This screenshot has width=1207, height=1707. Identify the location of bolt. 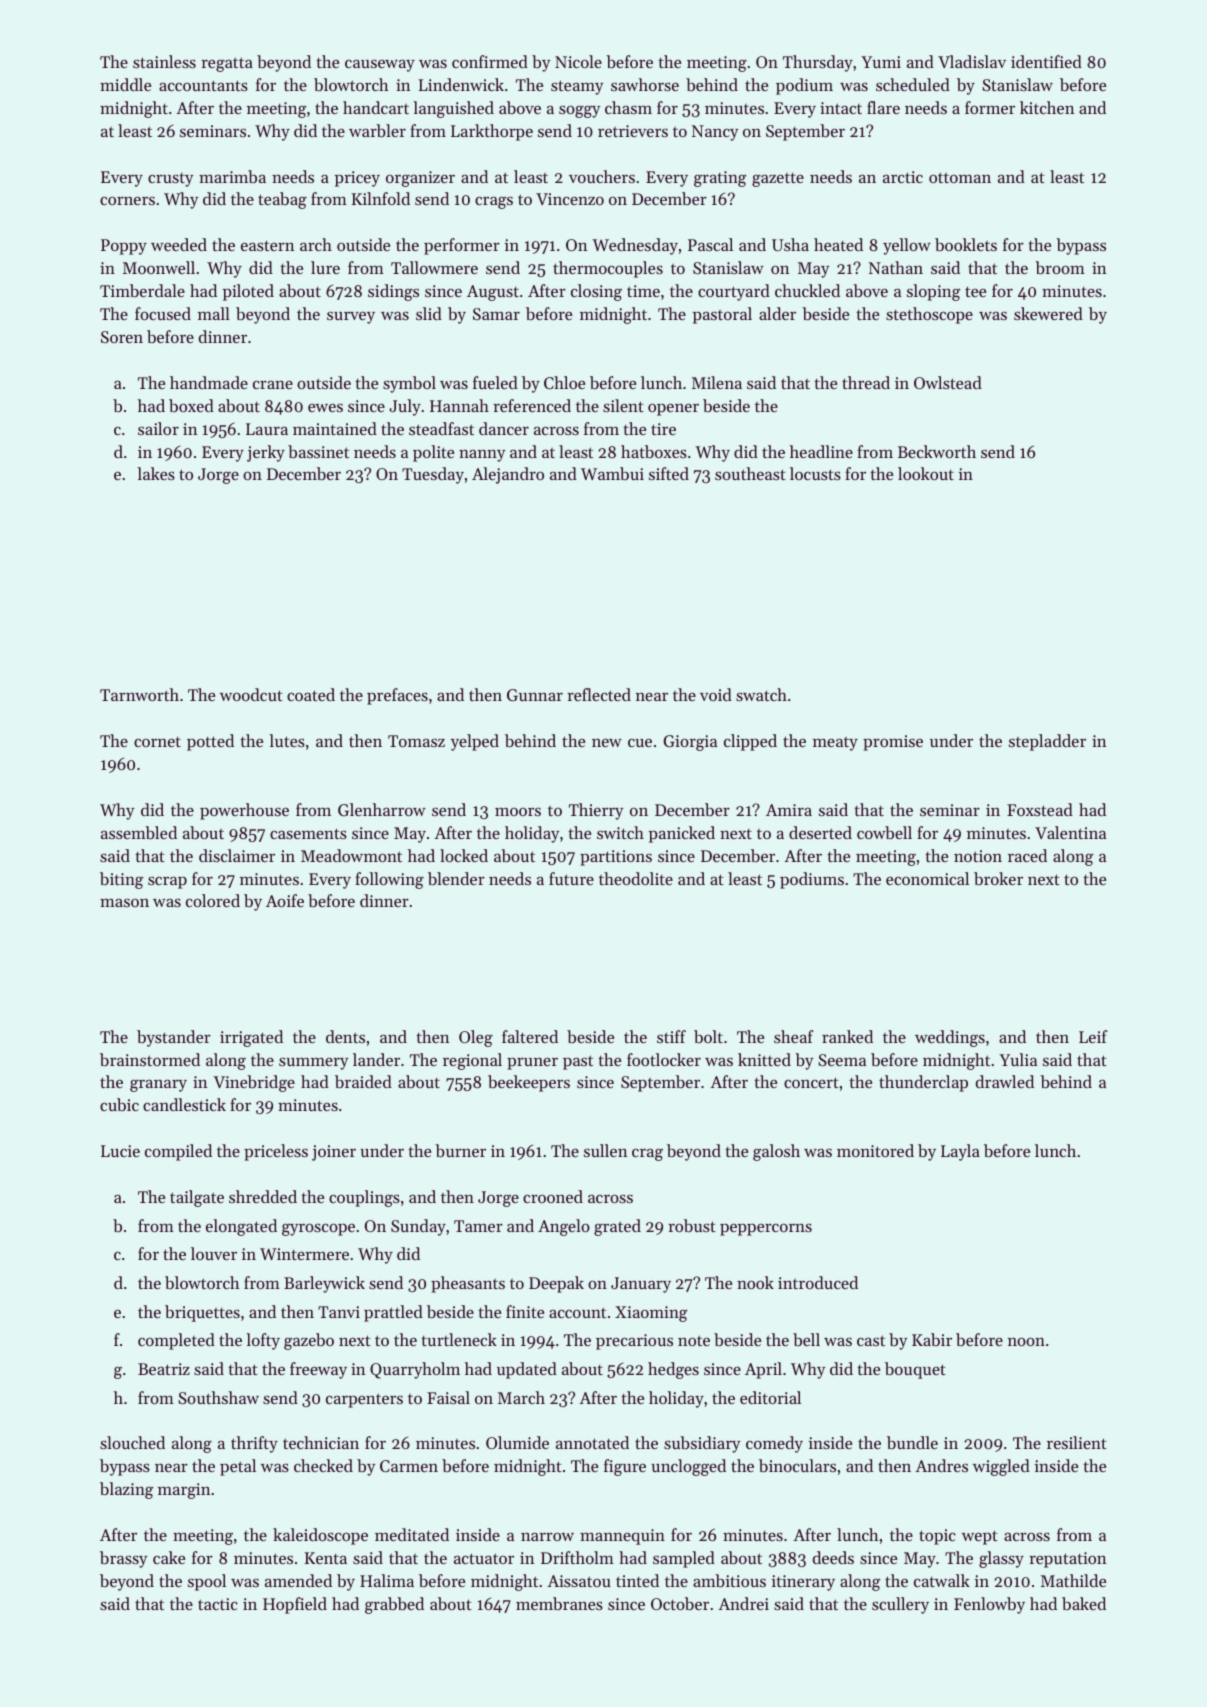
(708, 1036).
